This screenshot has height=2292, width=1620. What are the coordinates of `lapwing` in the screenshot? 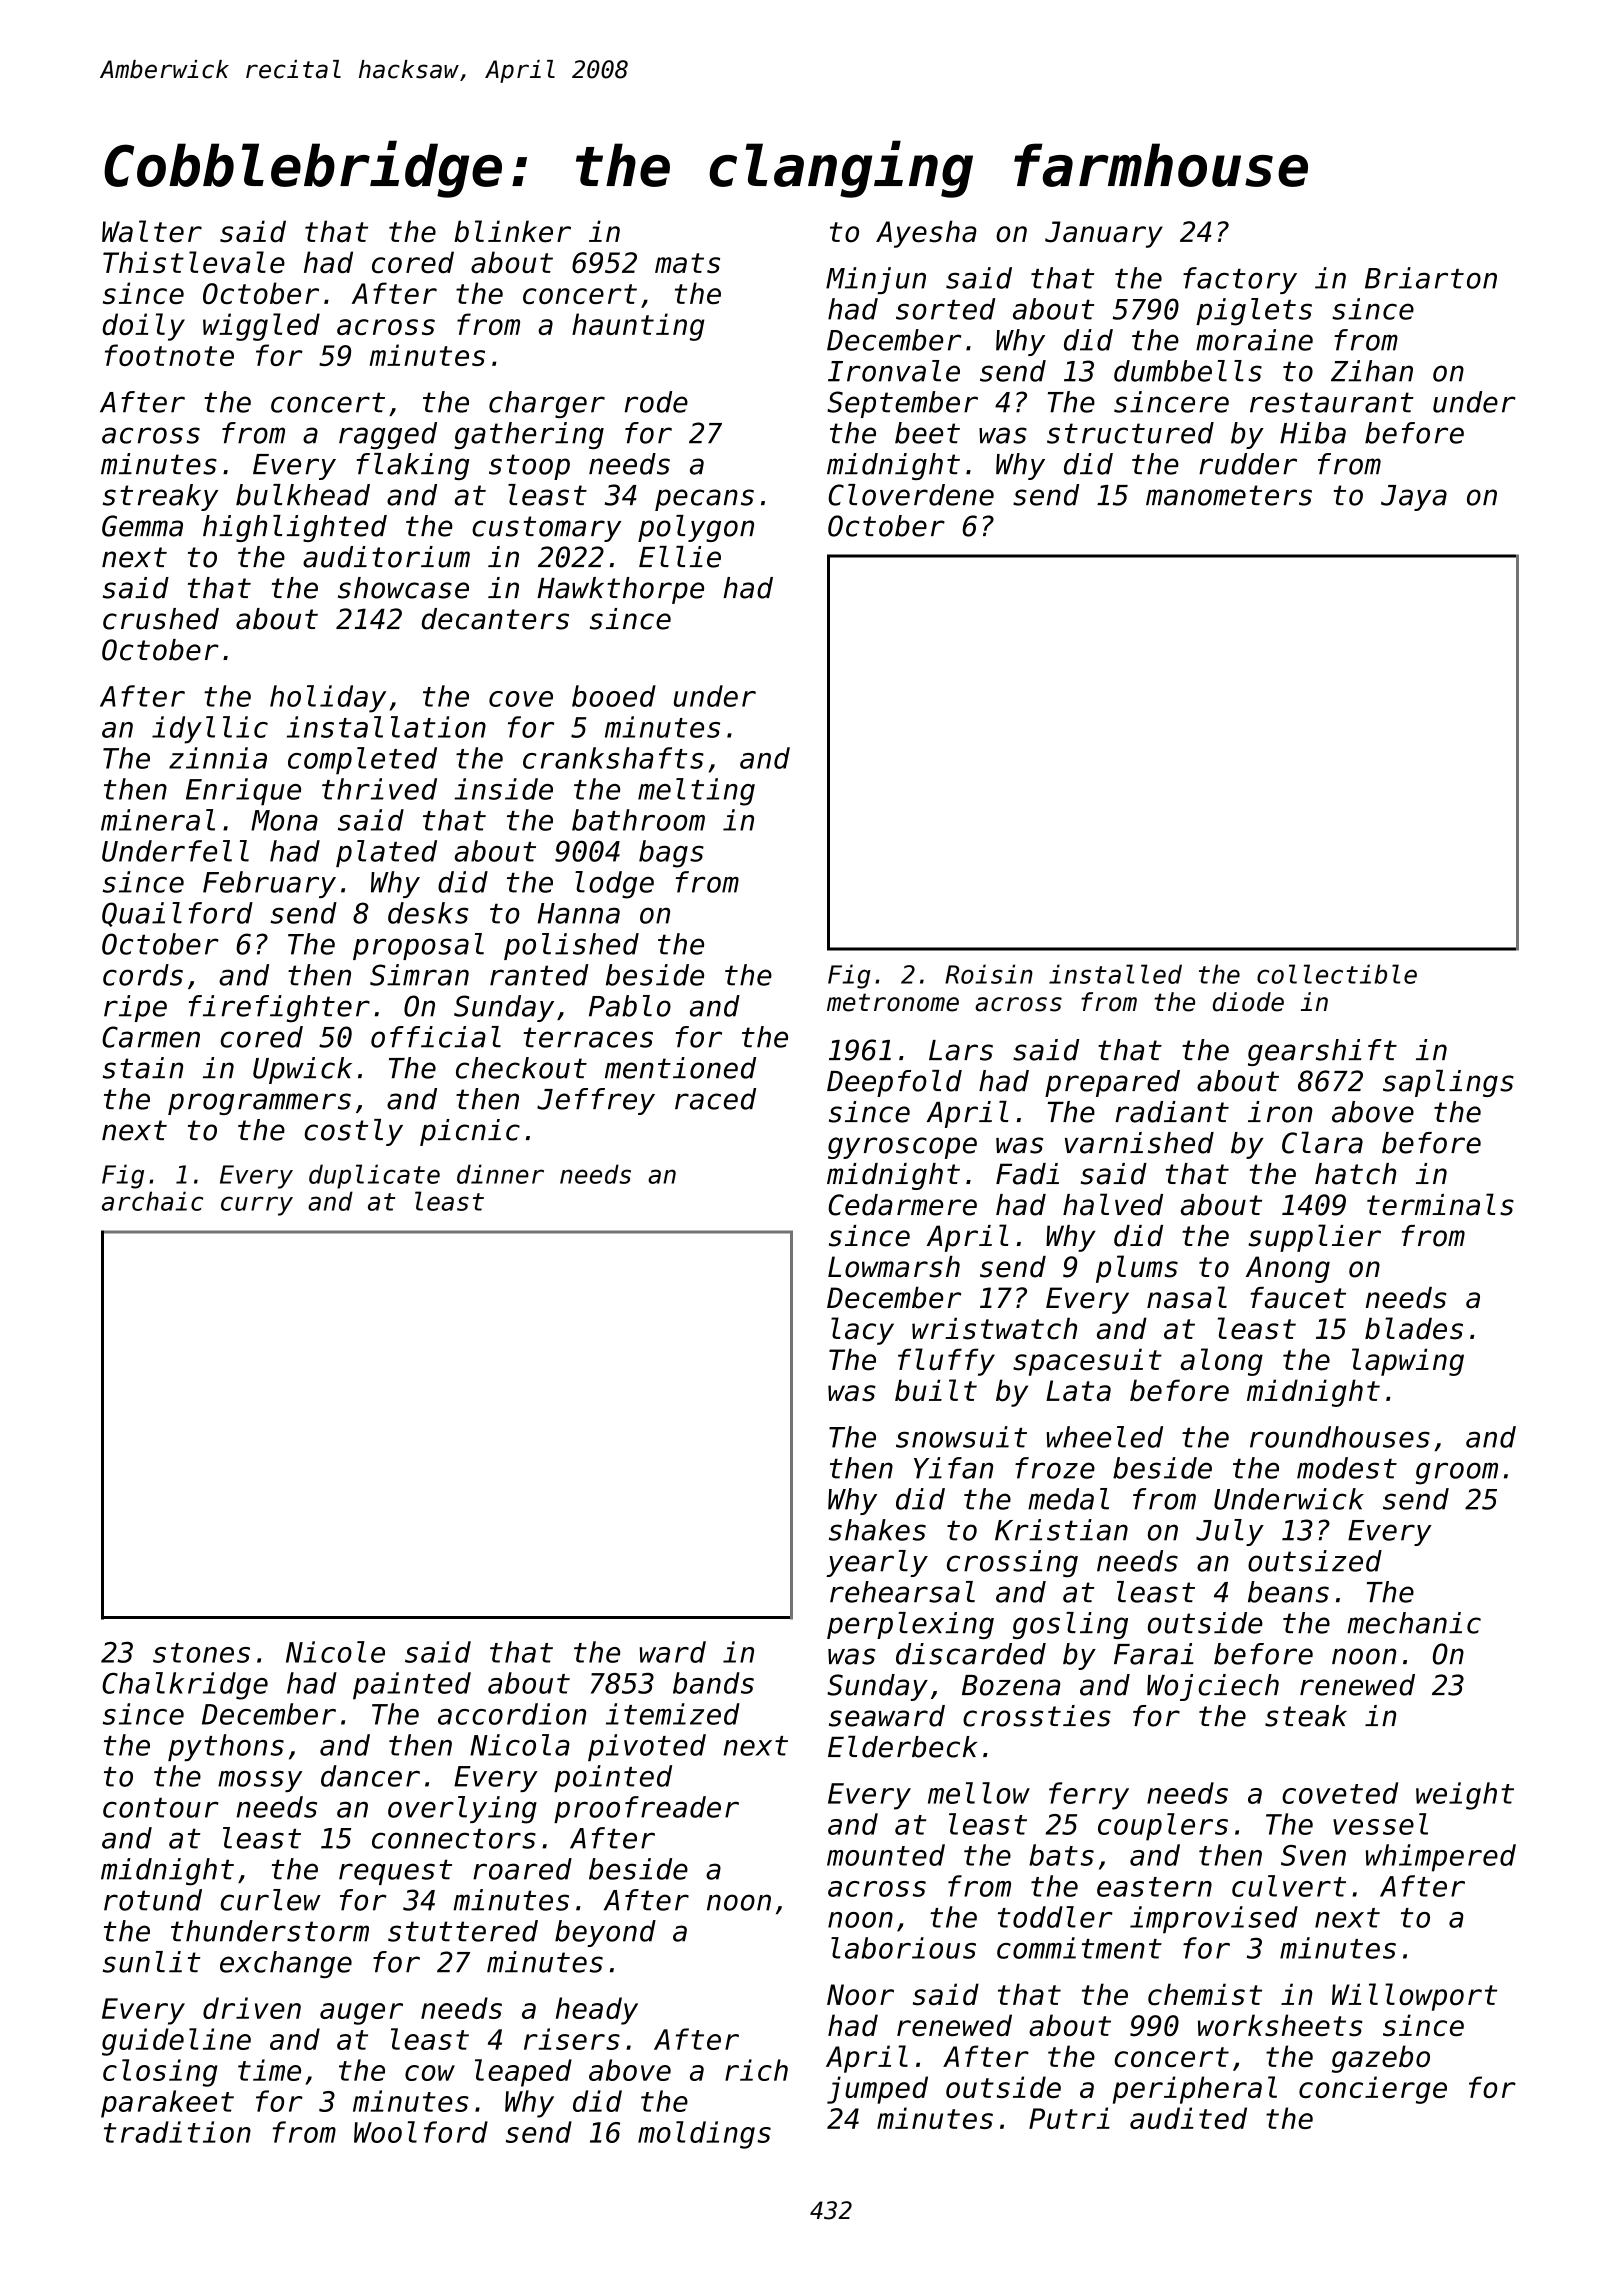 It's located at (1408, 1362).
